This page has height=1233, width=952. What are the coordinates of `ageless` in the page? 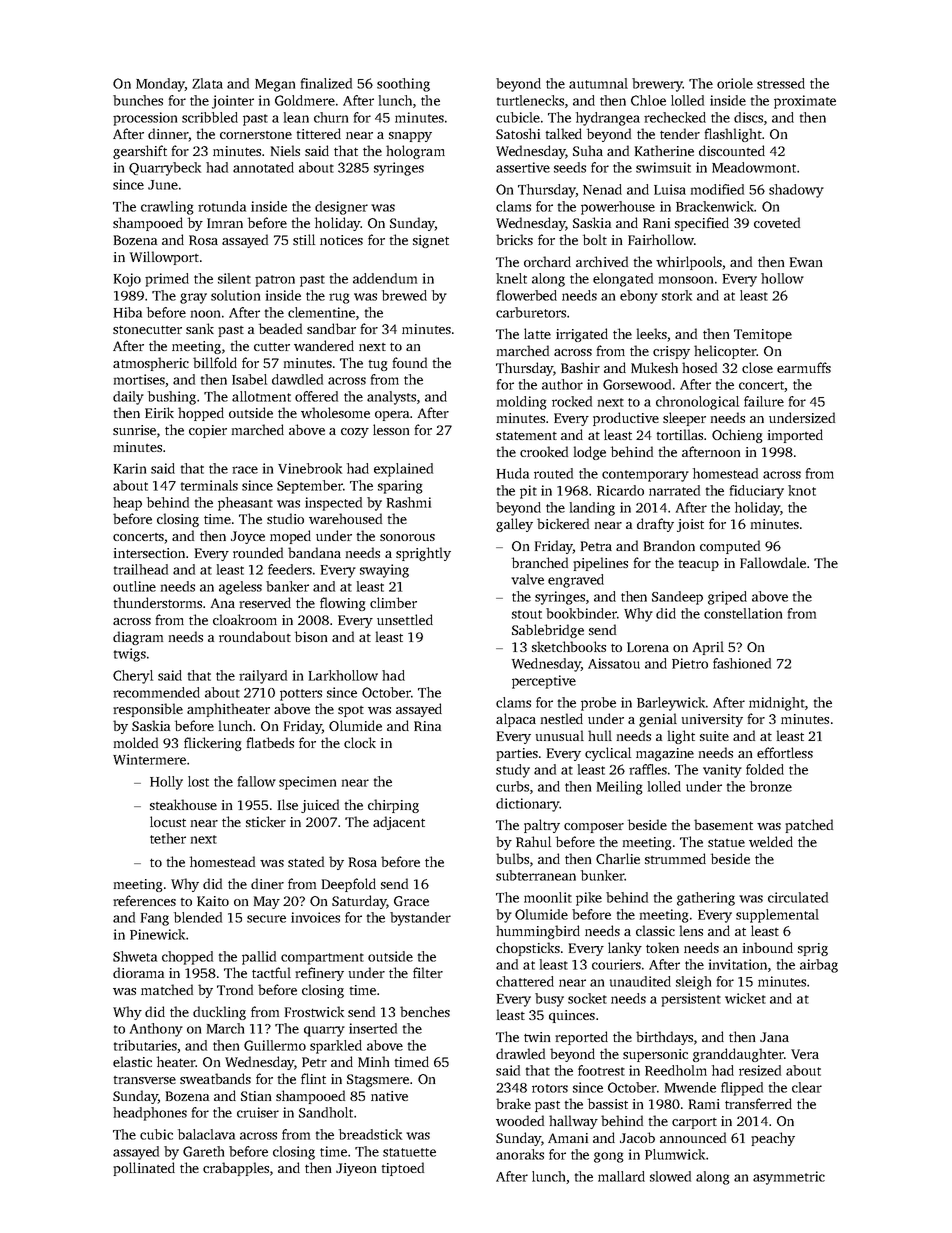 It's located at (240, 588).
